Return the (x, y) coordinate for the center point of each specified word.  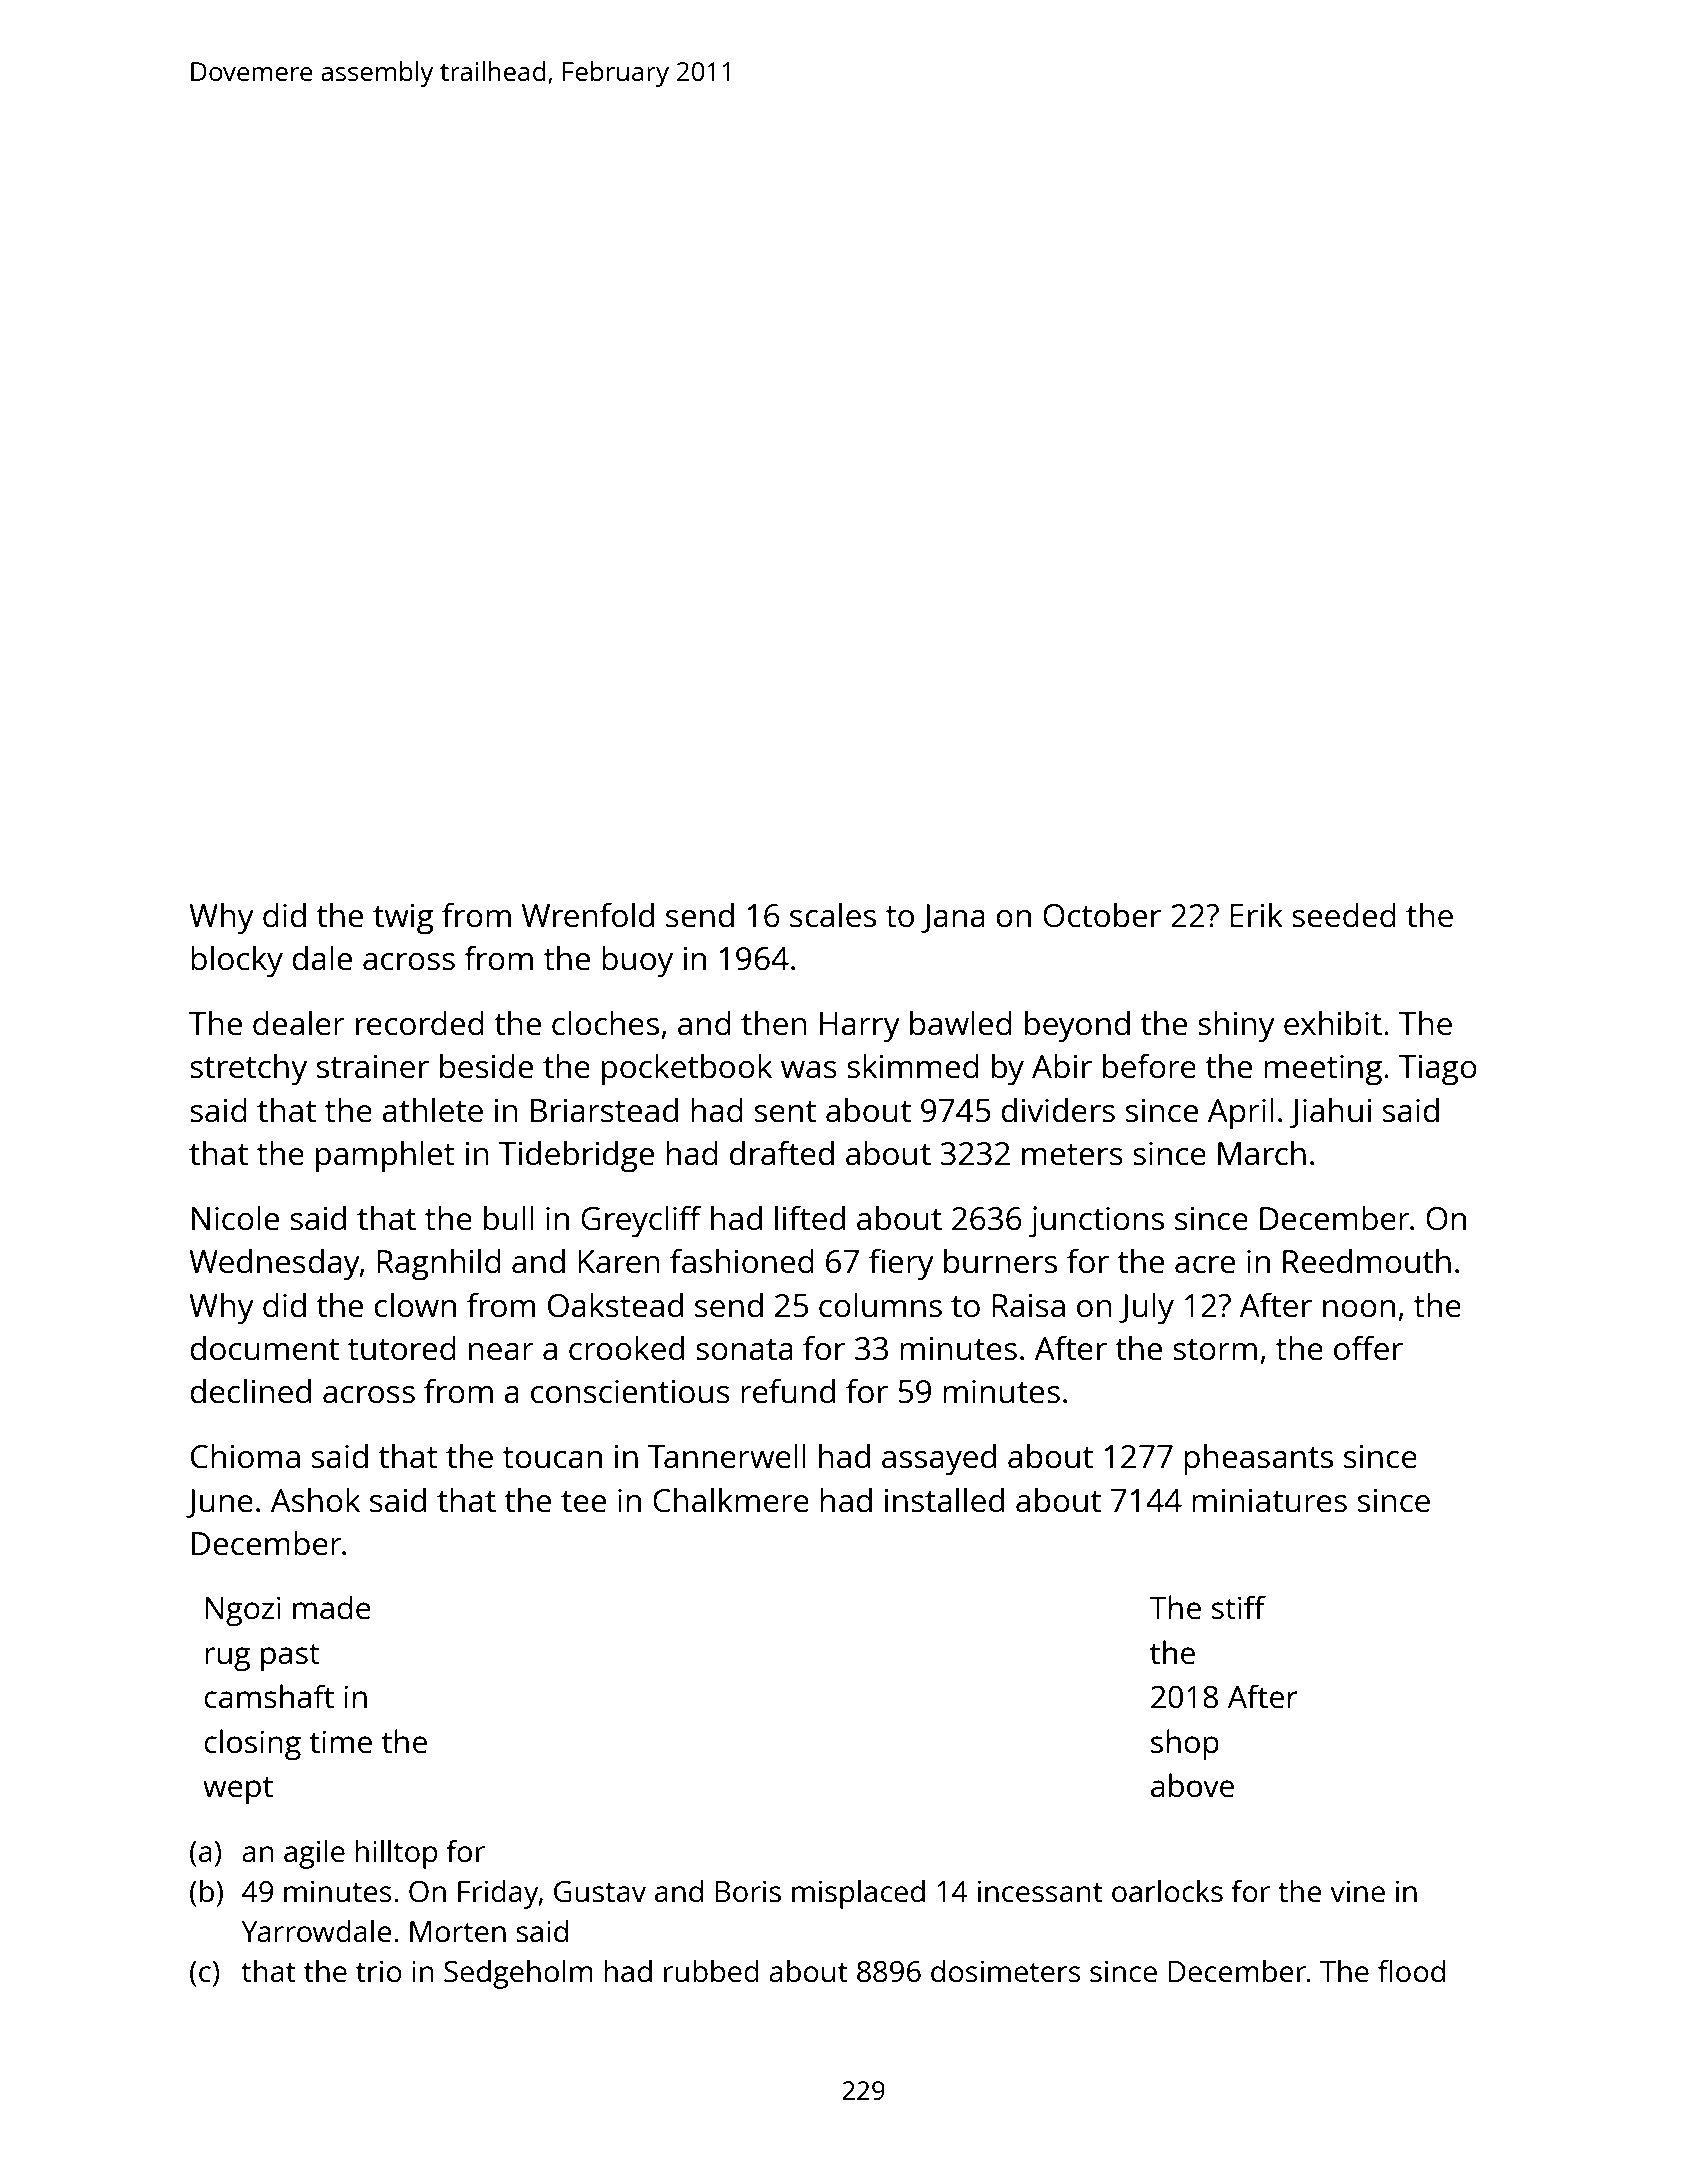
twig (403, 919)
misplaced (858, 1894)
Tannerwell (727, 1456)
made (332, 1607)
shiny (1236, 1027)
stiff (1239, 1607)
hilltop (396, 1854)
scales (833, 915)
